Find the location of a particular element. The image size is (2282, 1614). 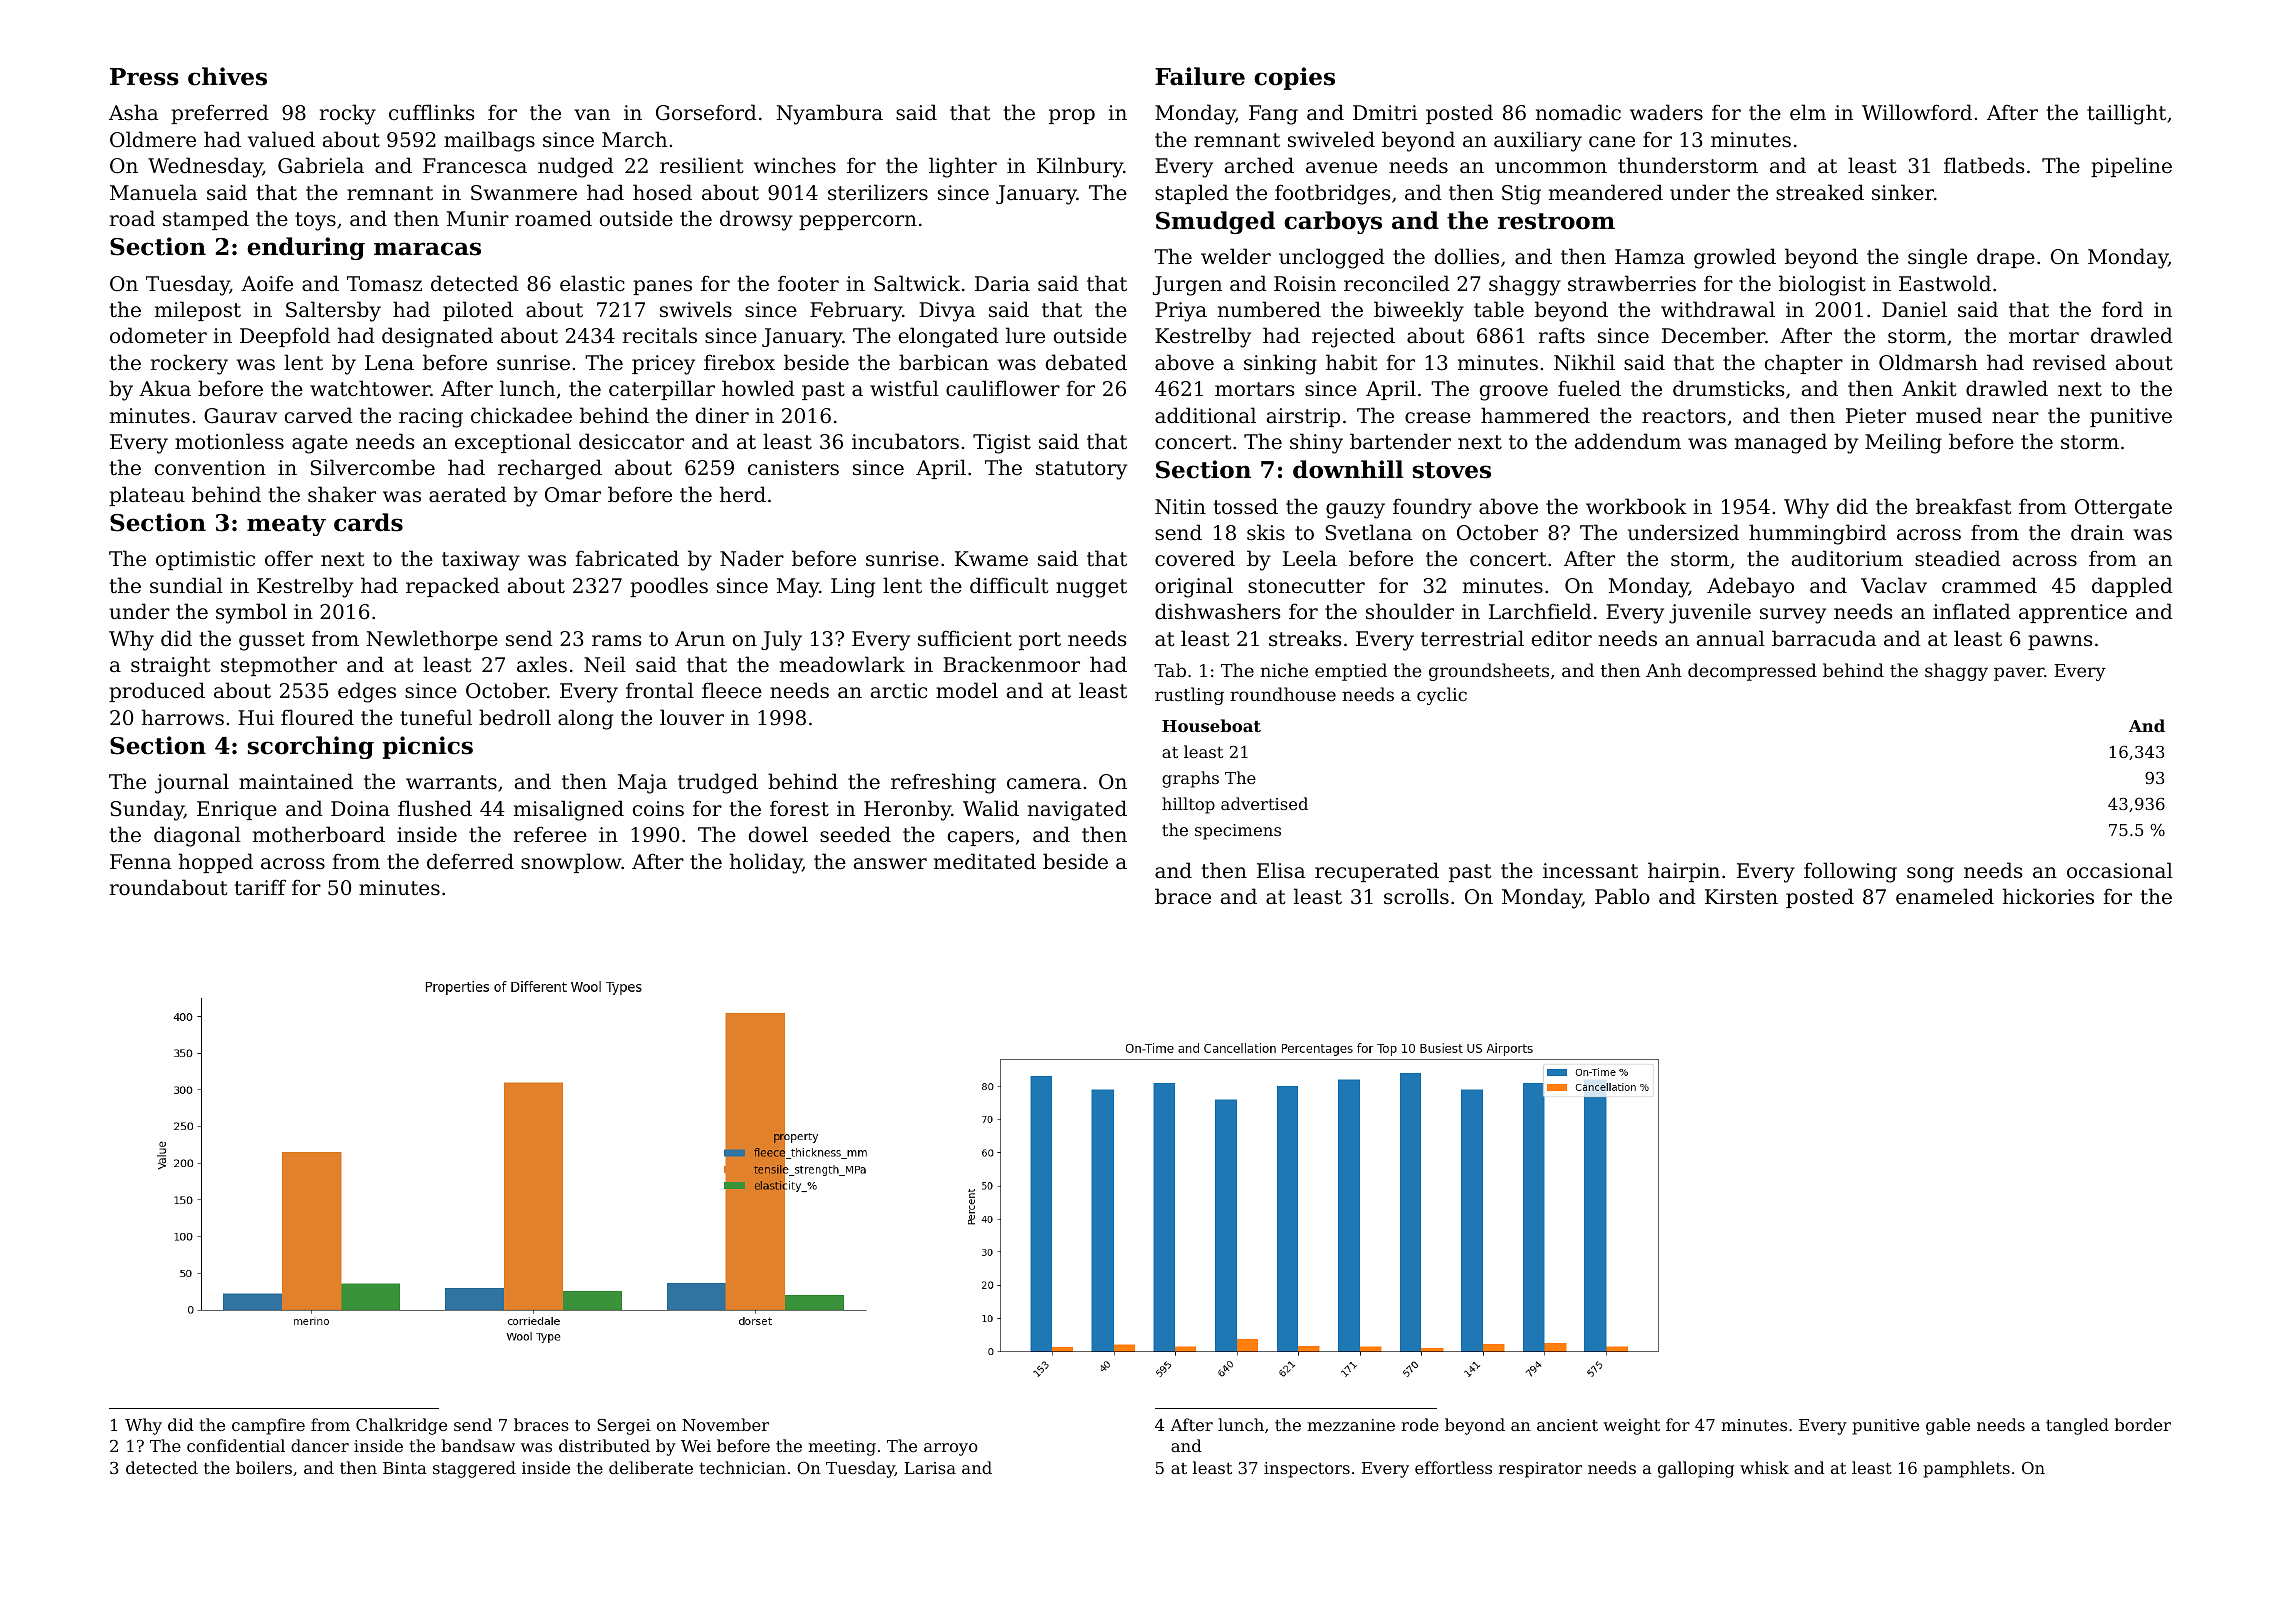

Gabriela is located at coordinates (321, 165).
